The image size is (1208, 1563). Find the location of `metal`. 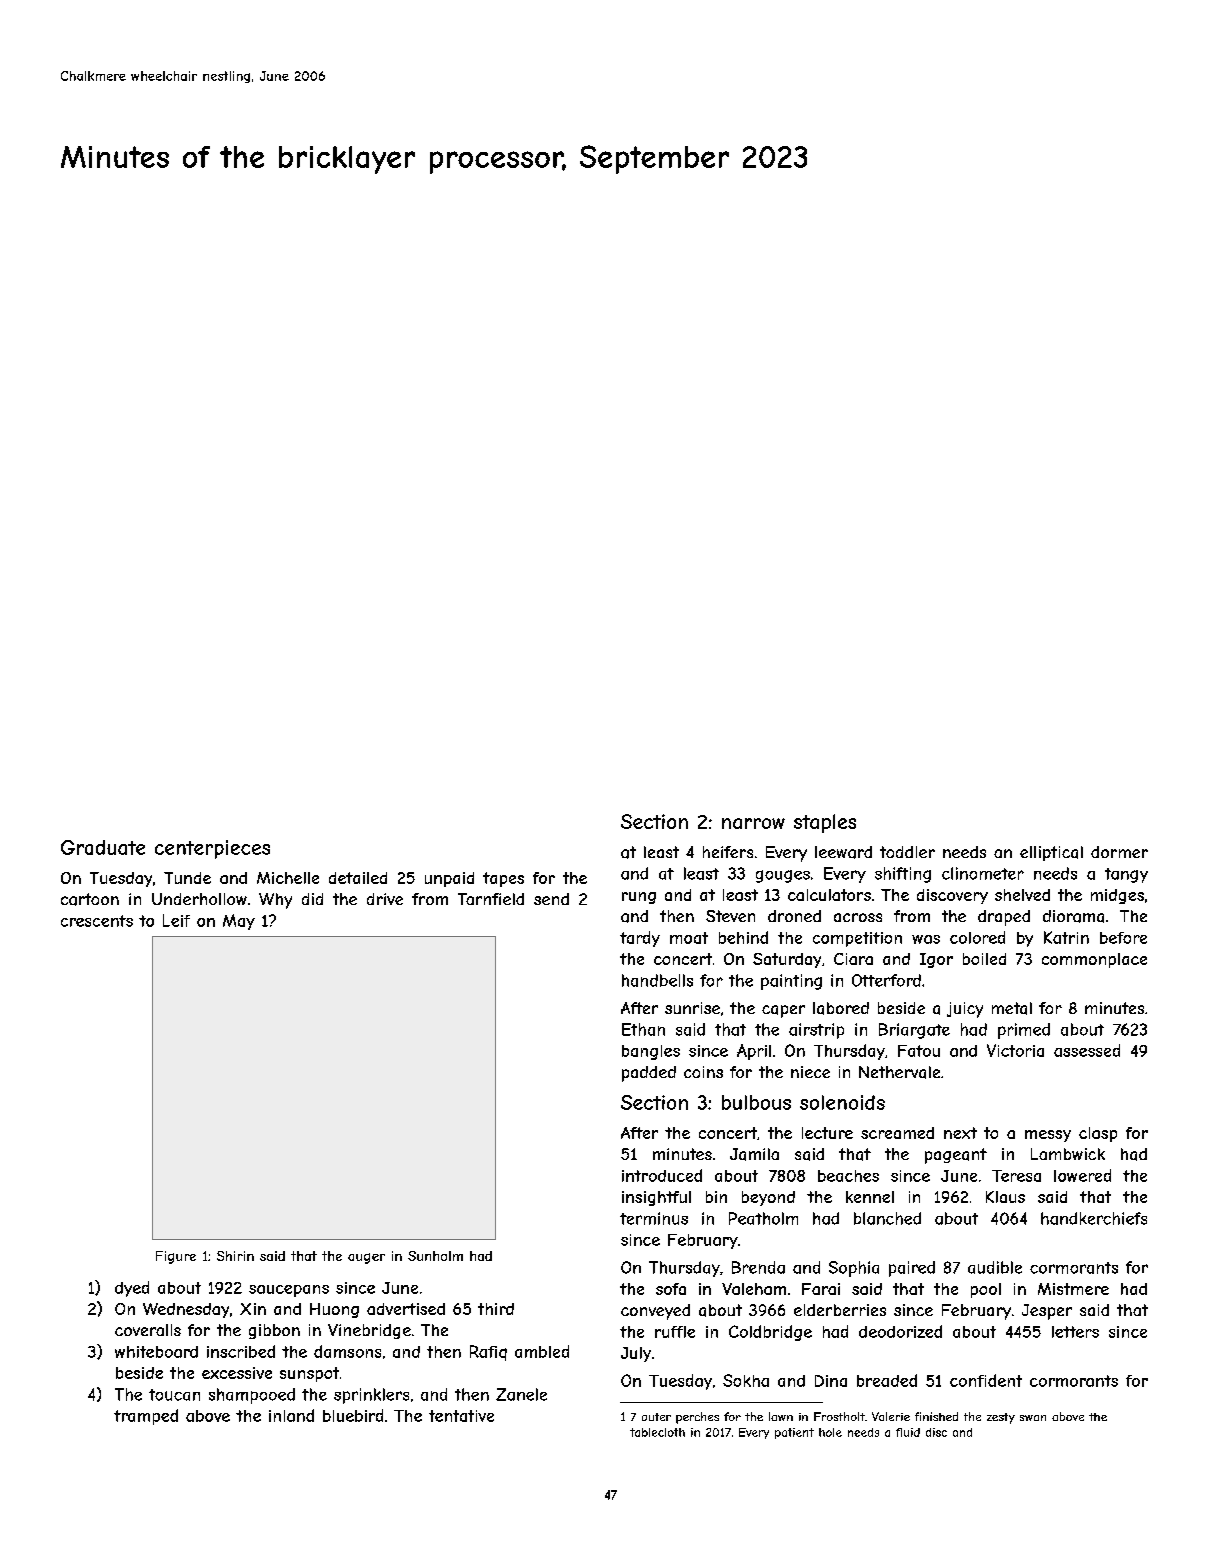

metal is located at coordinates (1012, 1008).
